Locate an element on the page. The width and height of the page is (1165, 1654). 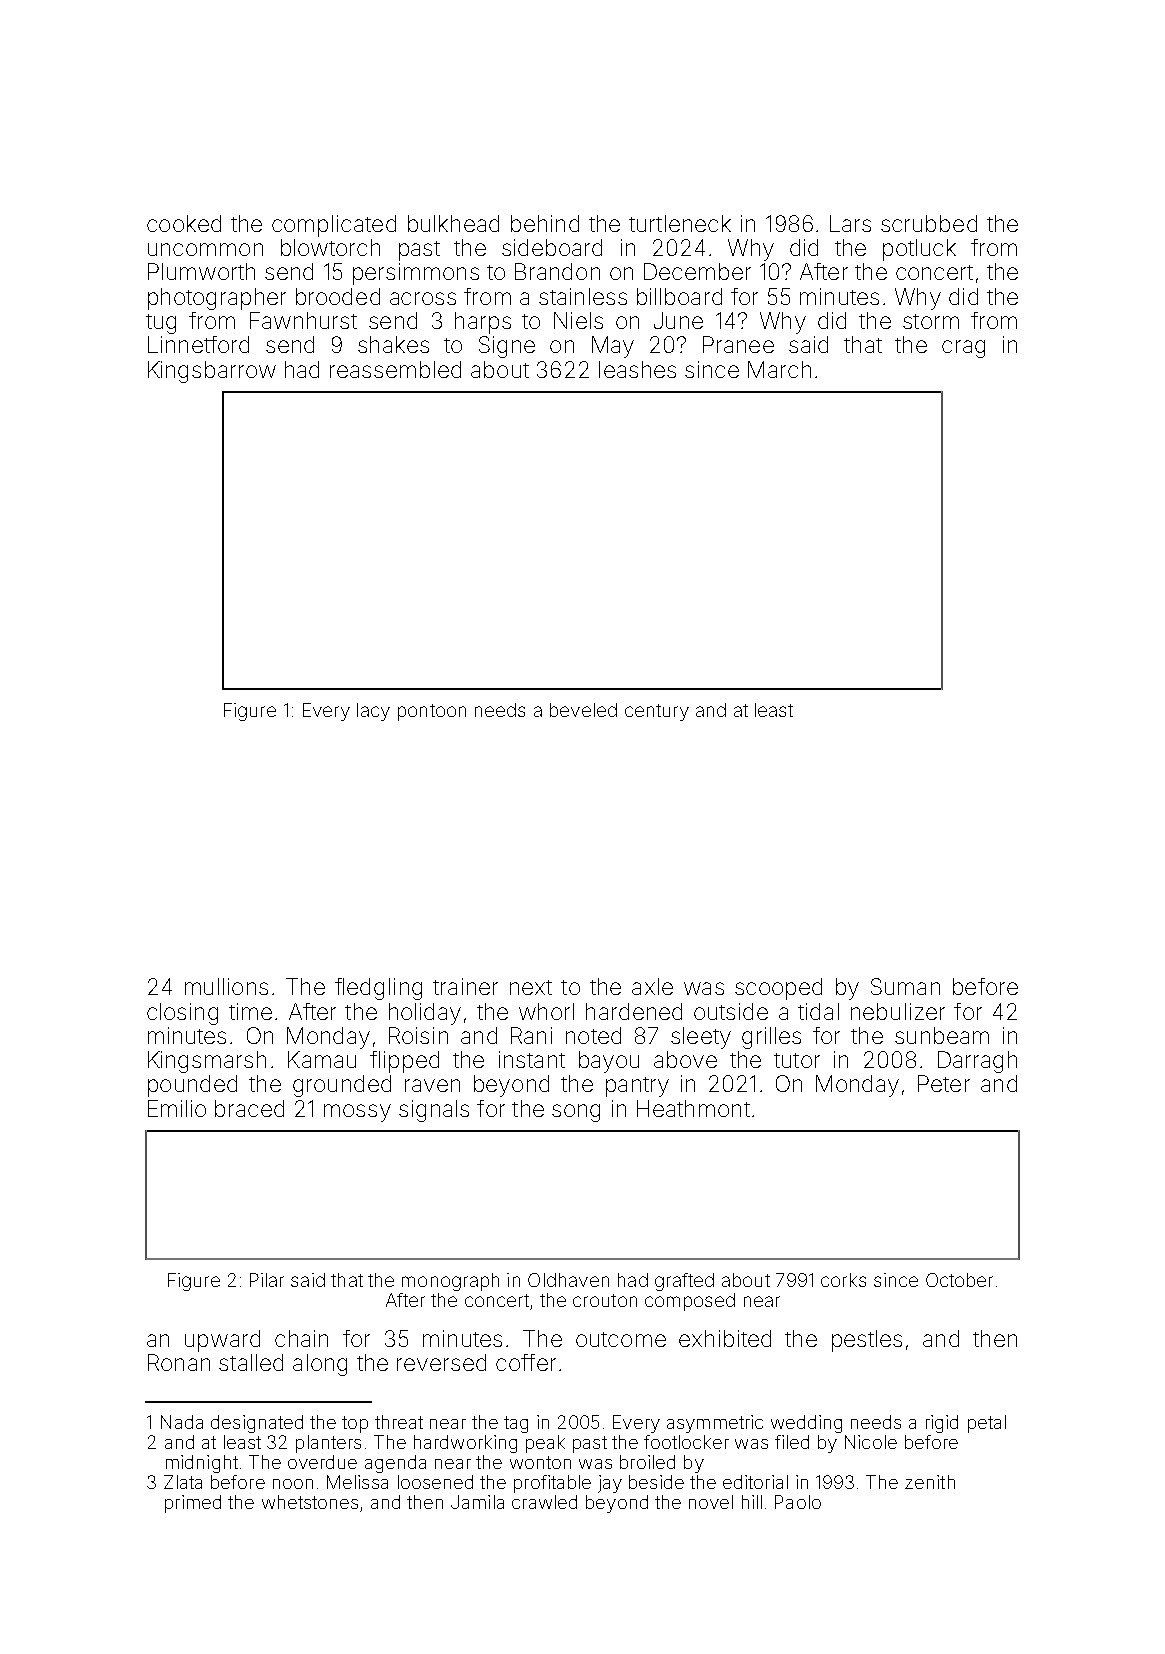
monograph is located at coordinates (450, 1282).
